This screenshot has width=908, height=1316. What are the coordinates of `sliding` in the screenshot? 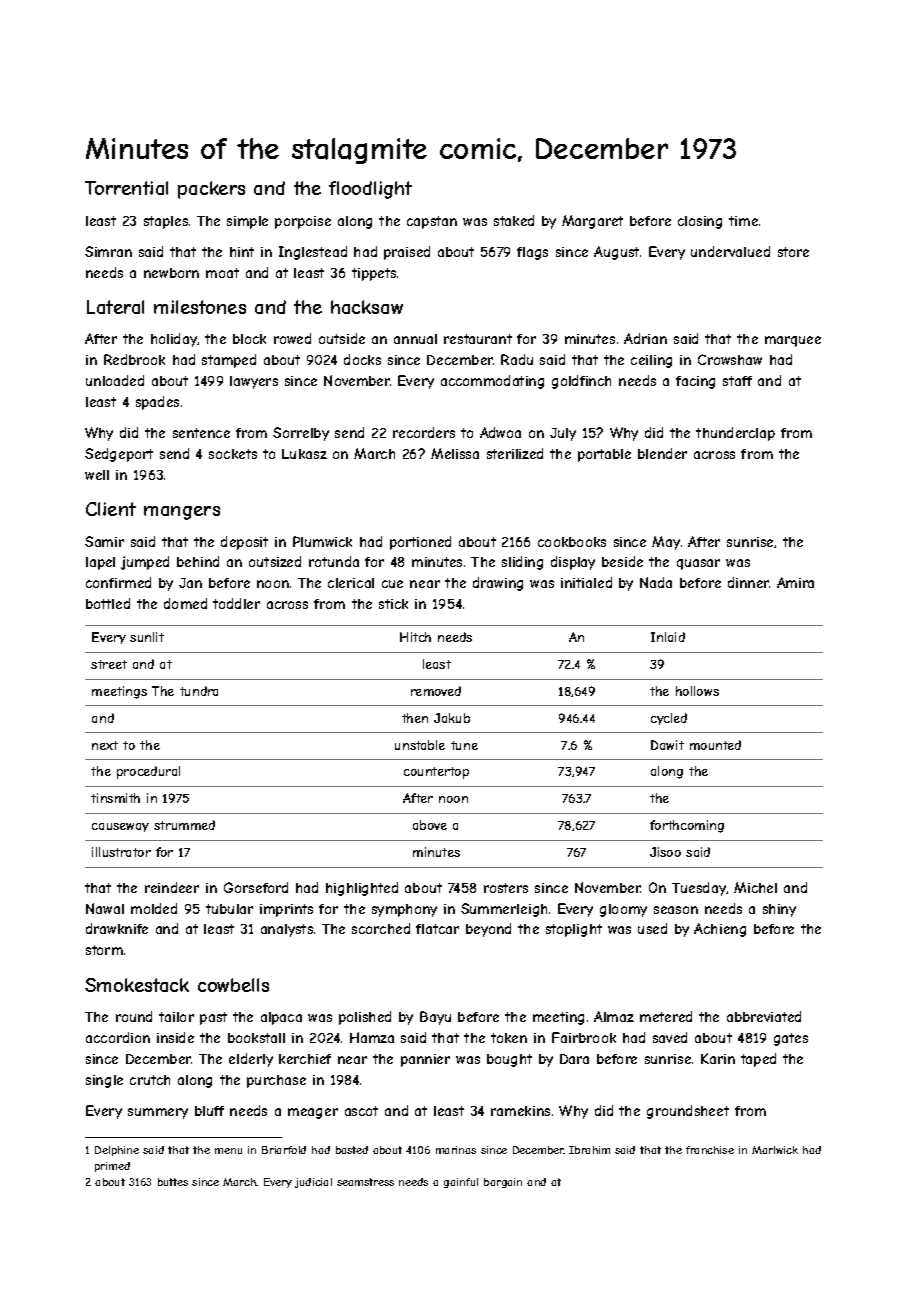 It's located at (522, 563).
